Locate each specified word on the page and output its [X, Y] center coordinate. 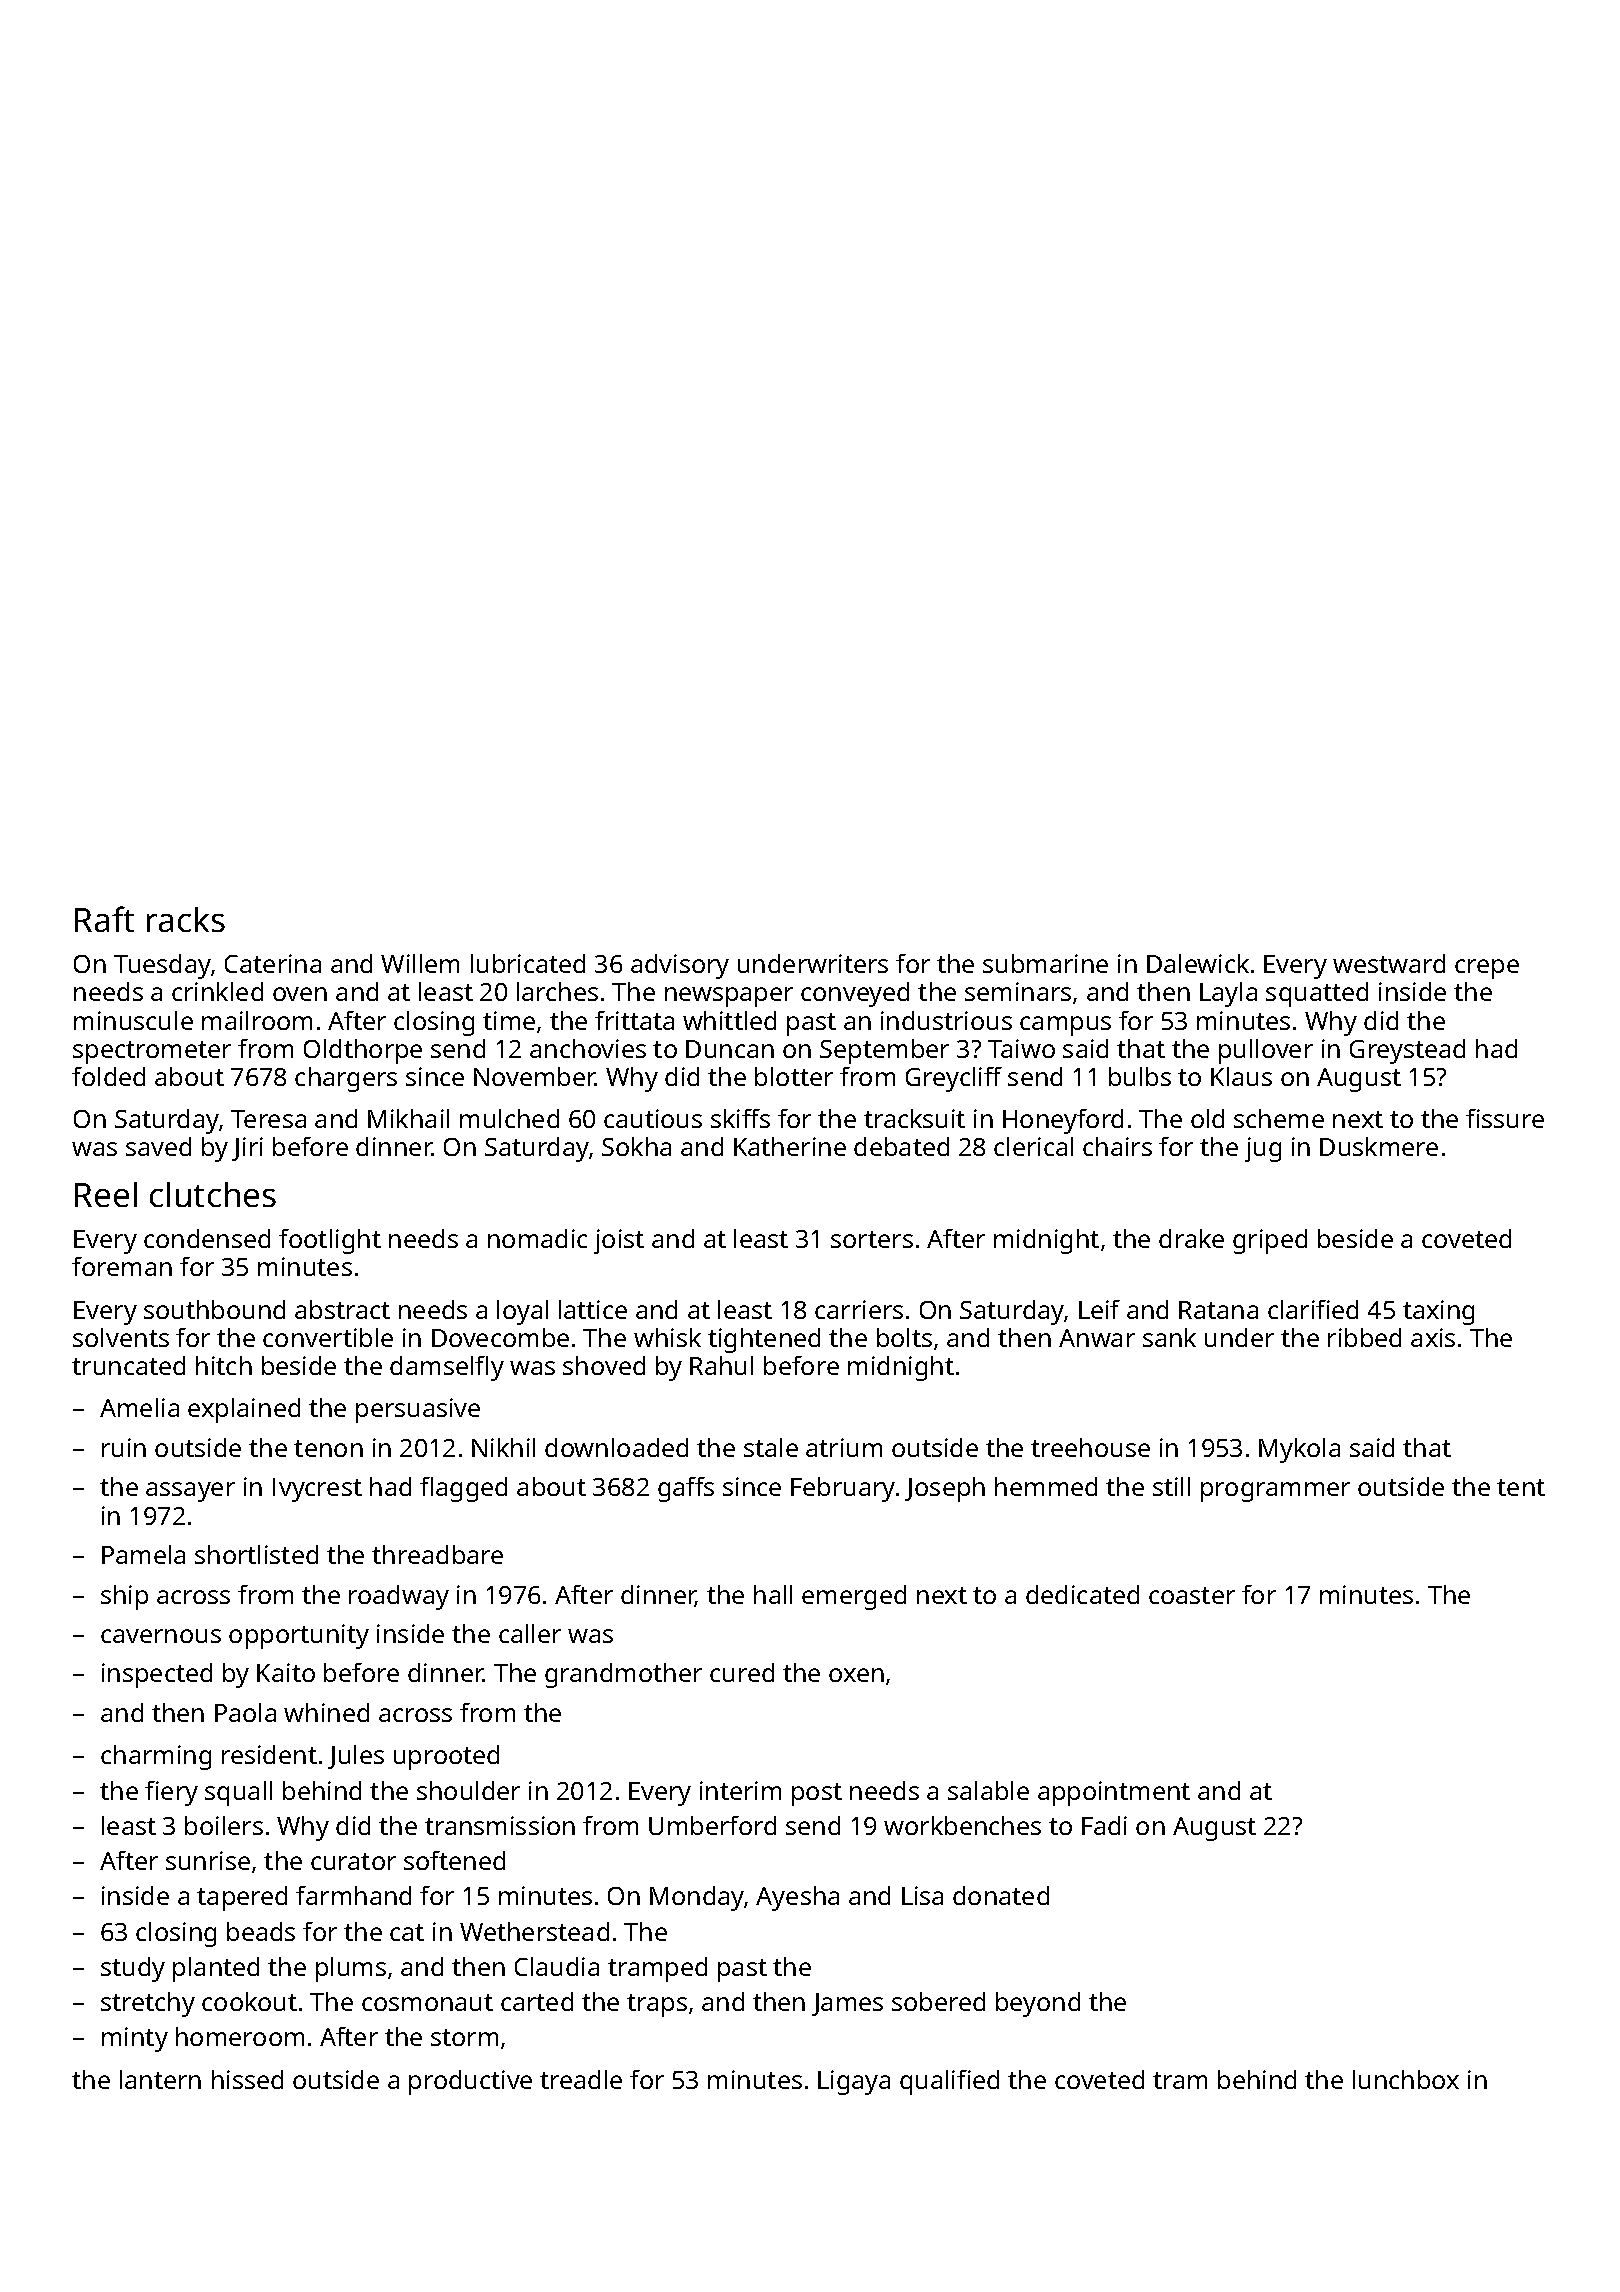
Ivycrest [317, 1490]
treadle [581, 2079]
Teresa [268, 1119]
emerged [854, 1597]
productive [470, 2082]
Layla [1228, 994]
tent [1521, 1487]
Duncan [730, 1049]
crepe [1487, 969]
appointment [1114, 1793]
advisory [680, 966]
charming [156, 1757]
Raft [104, 919]
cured [742, 1672]
